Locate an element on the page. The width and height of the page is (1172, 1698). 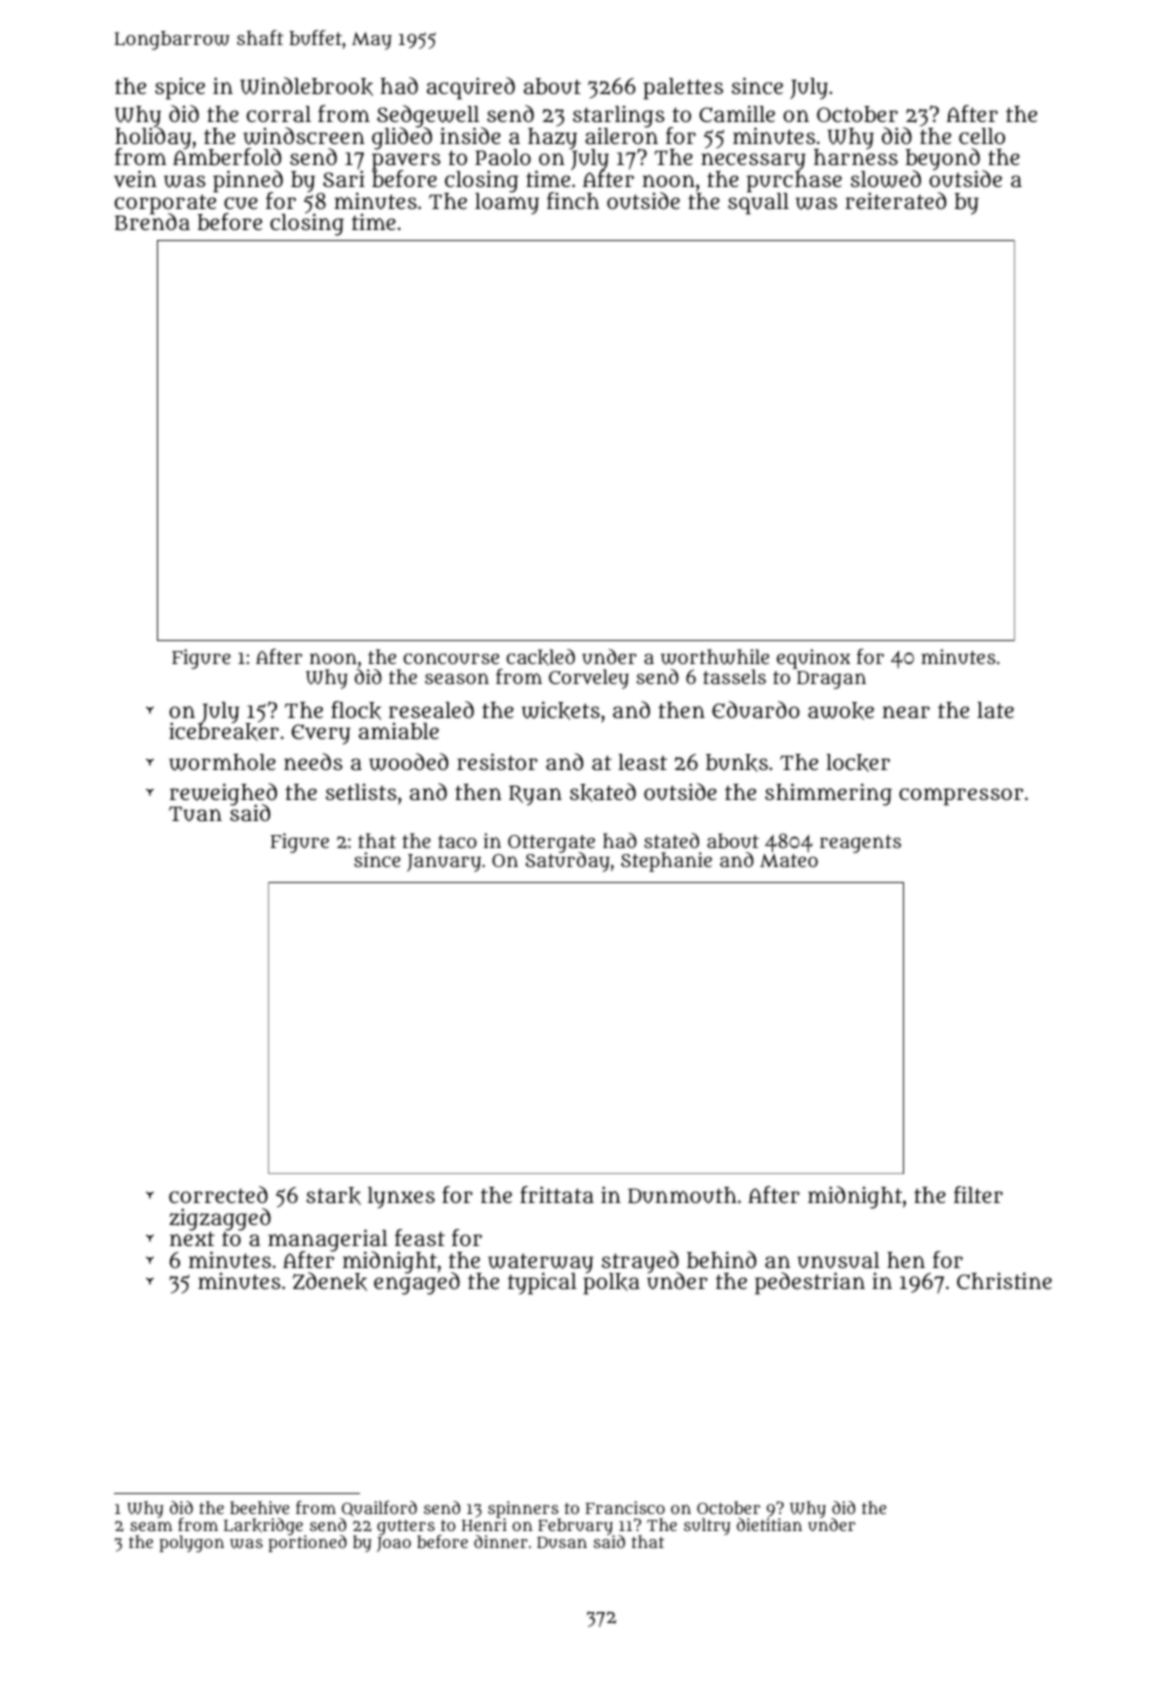
reiterated is located at coordinates (895, 200).
